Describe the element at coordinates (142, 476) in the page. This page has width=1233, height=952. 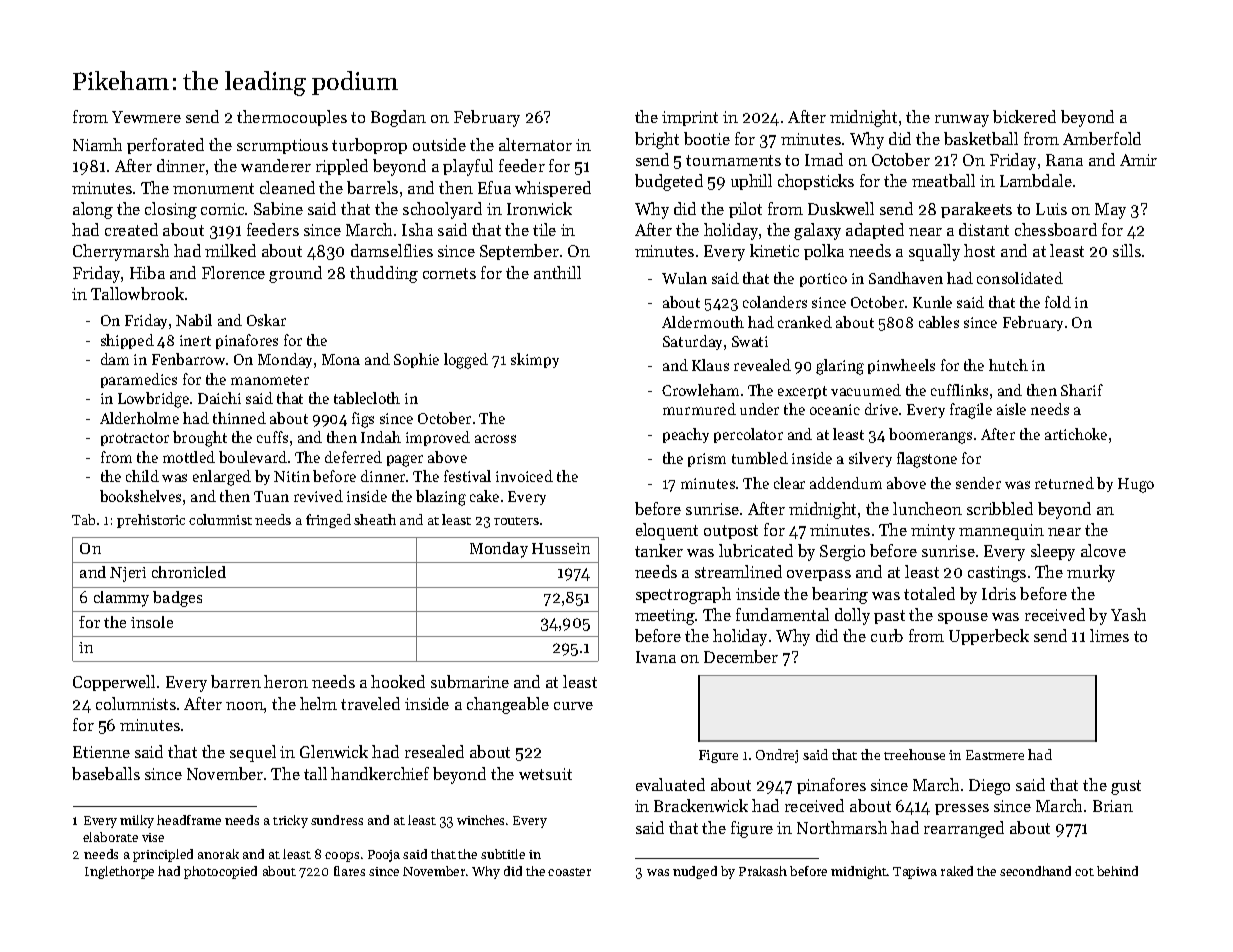
I see `child` at that location.
